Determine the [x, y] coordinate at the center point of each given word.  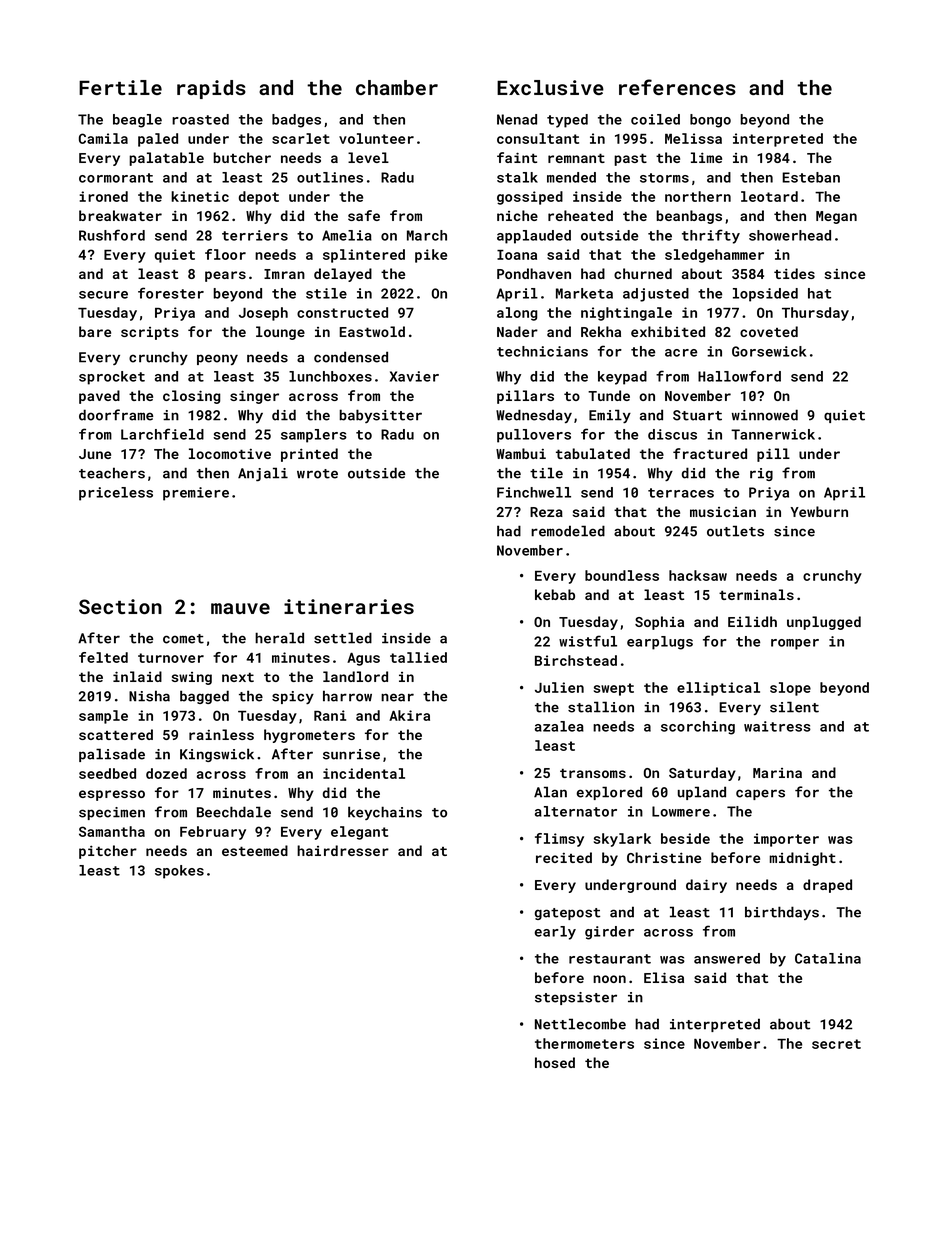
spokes [179, 872]
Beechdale [234, 812]
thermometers [584, 1043]
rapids [211, 89]
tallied [418, 657]
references [677, 87]
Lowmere [681, 811]
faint [517, 157]
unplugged [824, 623]
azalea [559, 726]
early [555, 933]
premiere [196, 494]
